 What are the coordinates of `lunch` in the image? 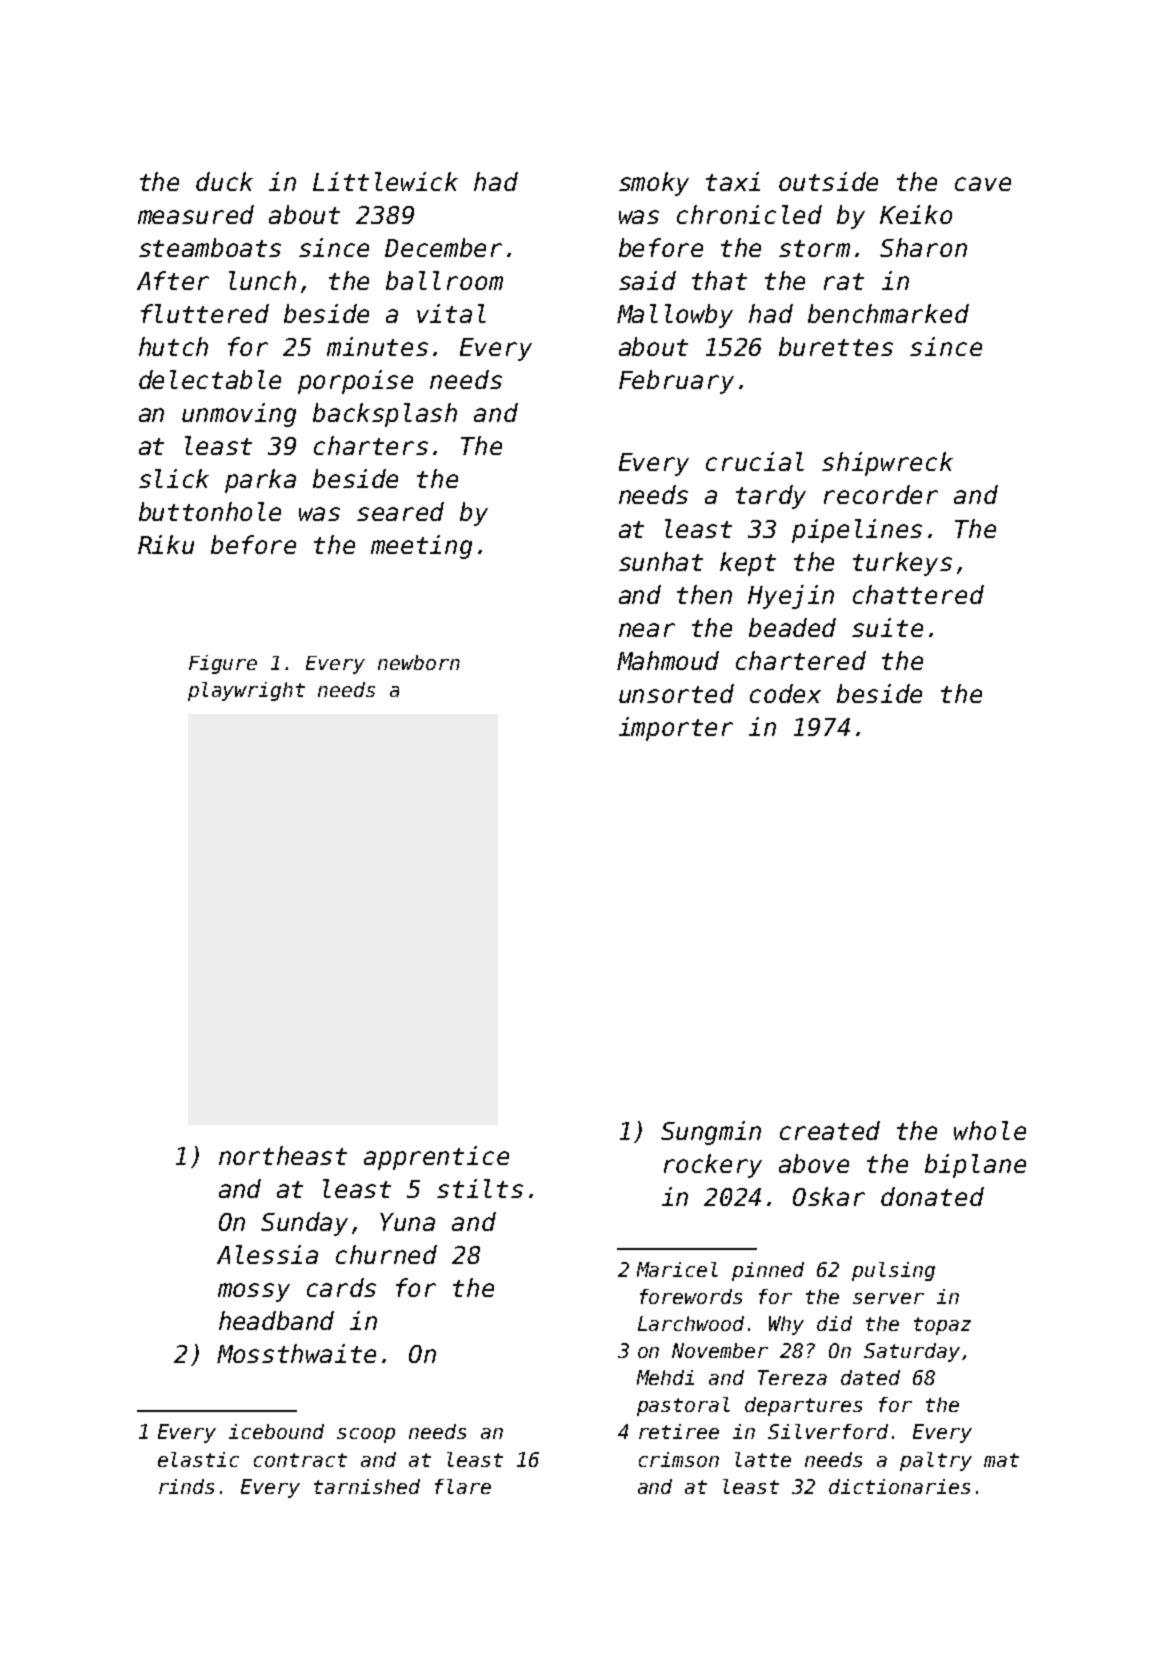 It's located at (262, 280).
